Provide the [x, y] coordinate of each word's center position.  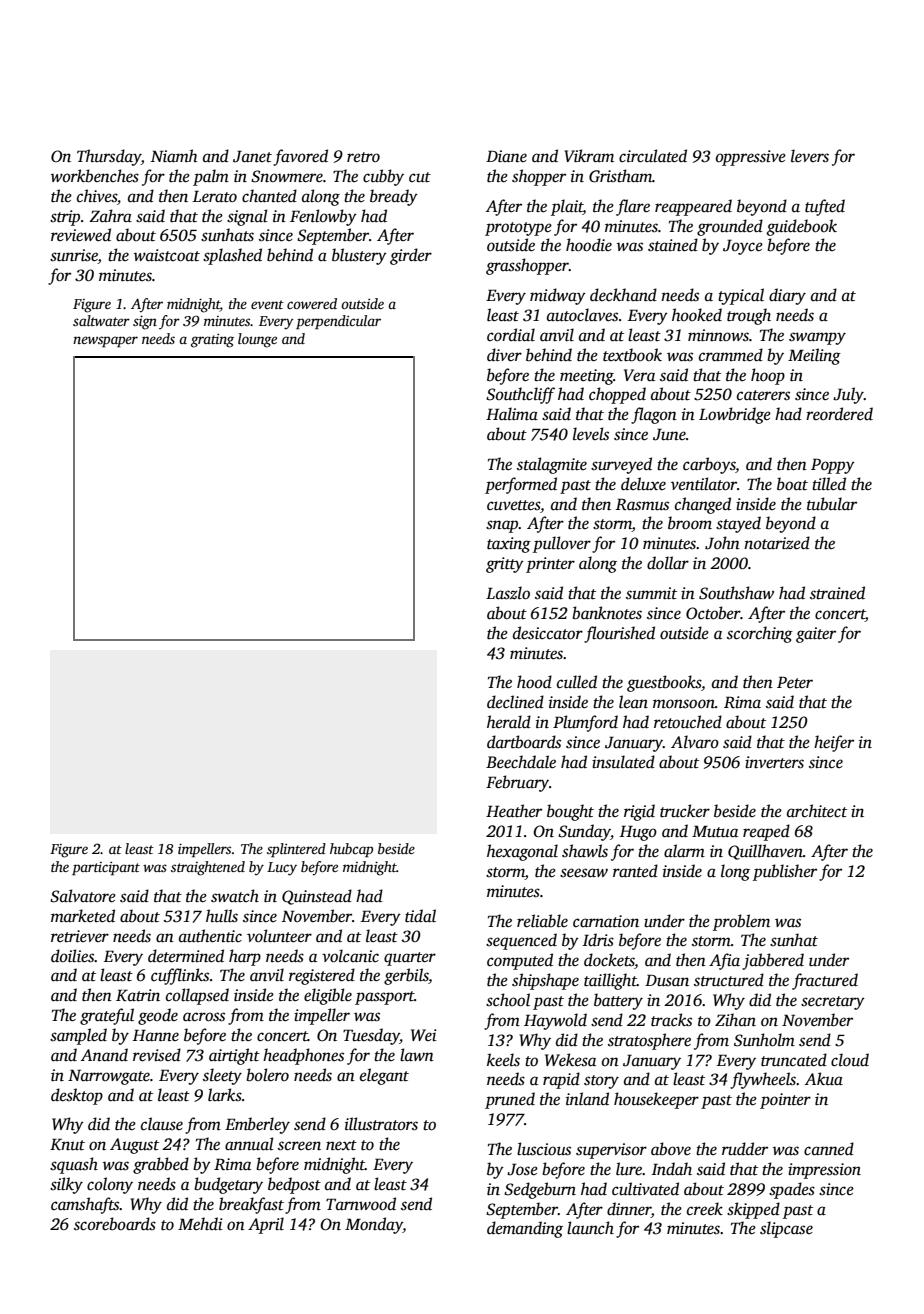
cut [420, 177]
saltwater [101, 320]
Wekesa [570, 1060]
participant [106, 869]
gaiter [816, 635]
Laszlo [508, 593]
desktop [77, 1096]
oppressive [751, 158]
